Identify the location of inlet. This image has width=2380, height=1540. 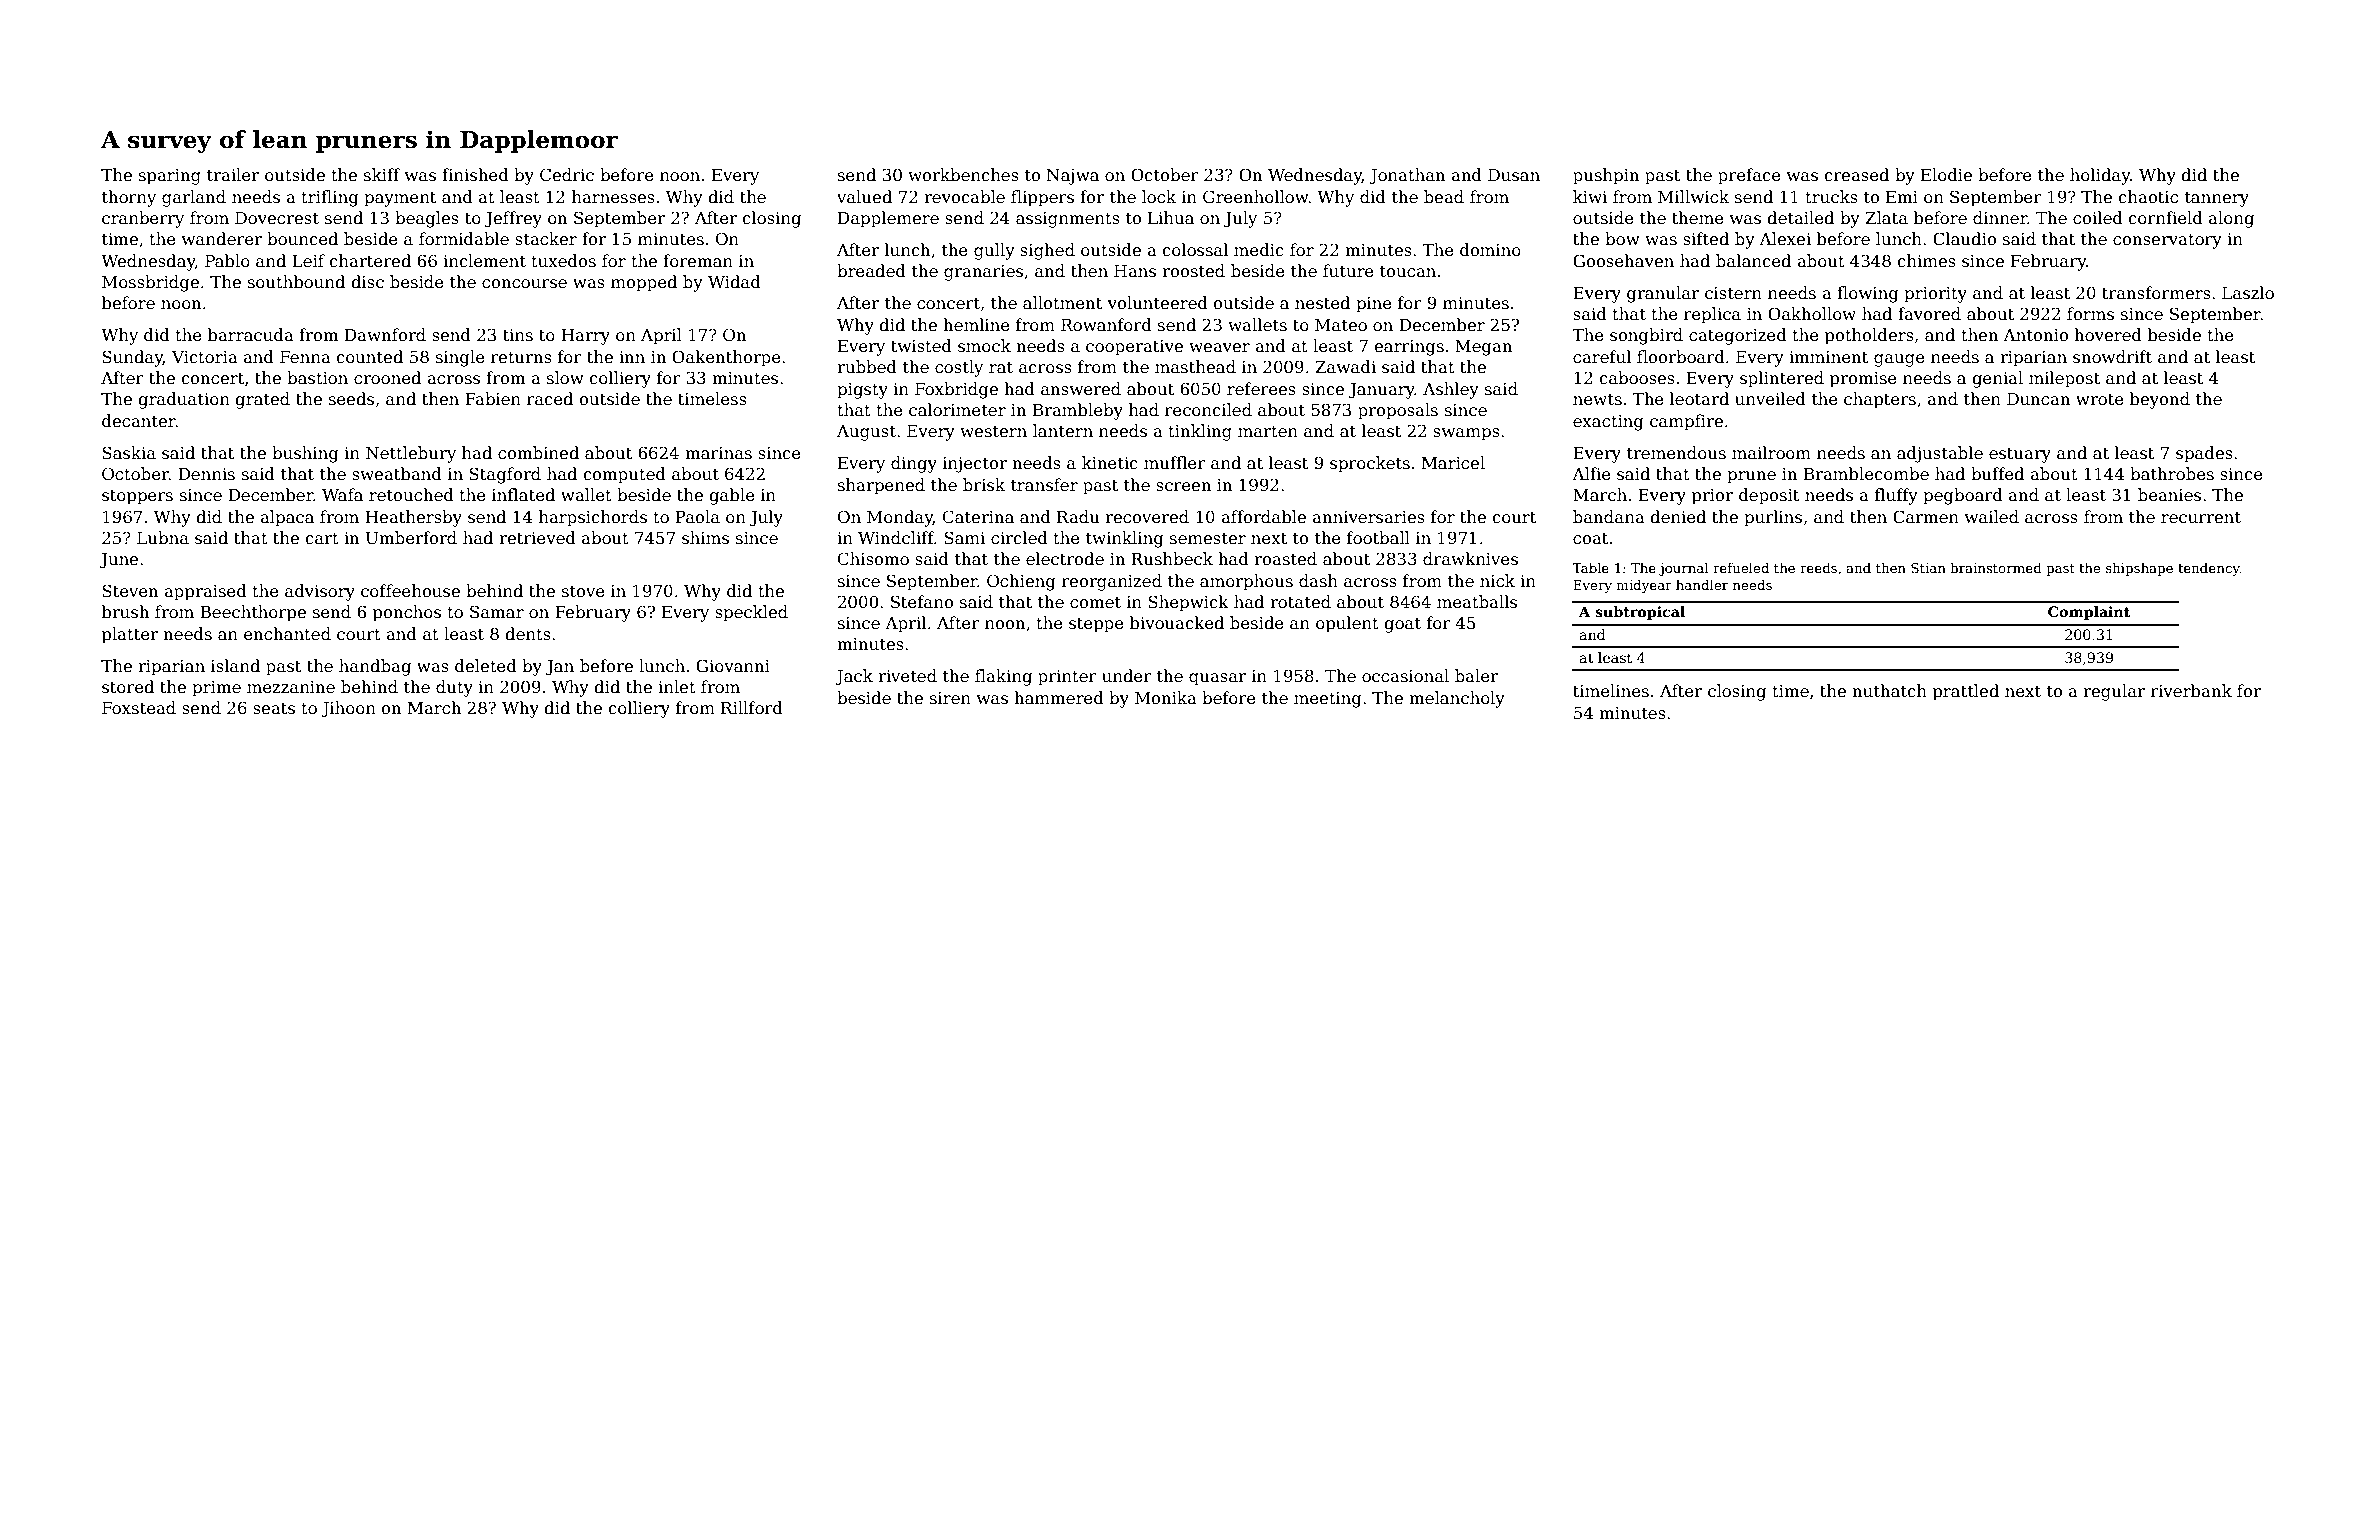
(677, 686).
